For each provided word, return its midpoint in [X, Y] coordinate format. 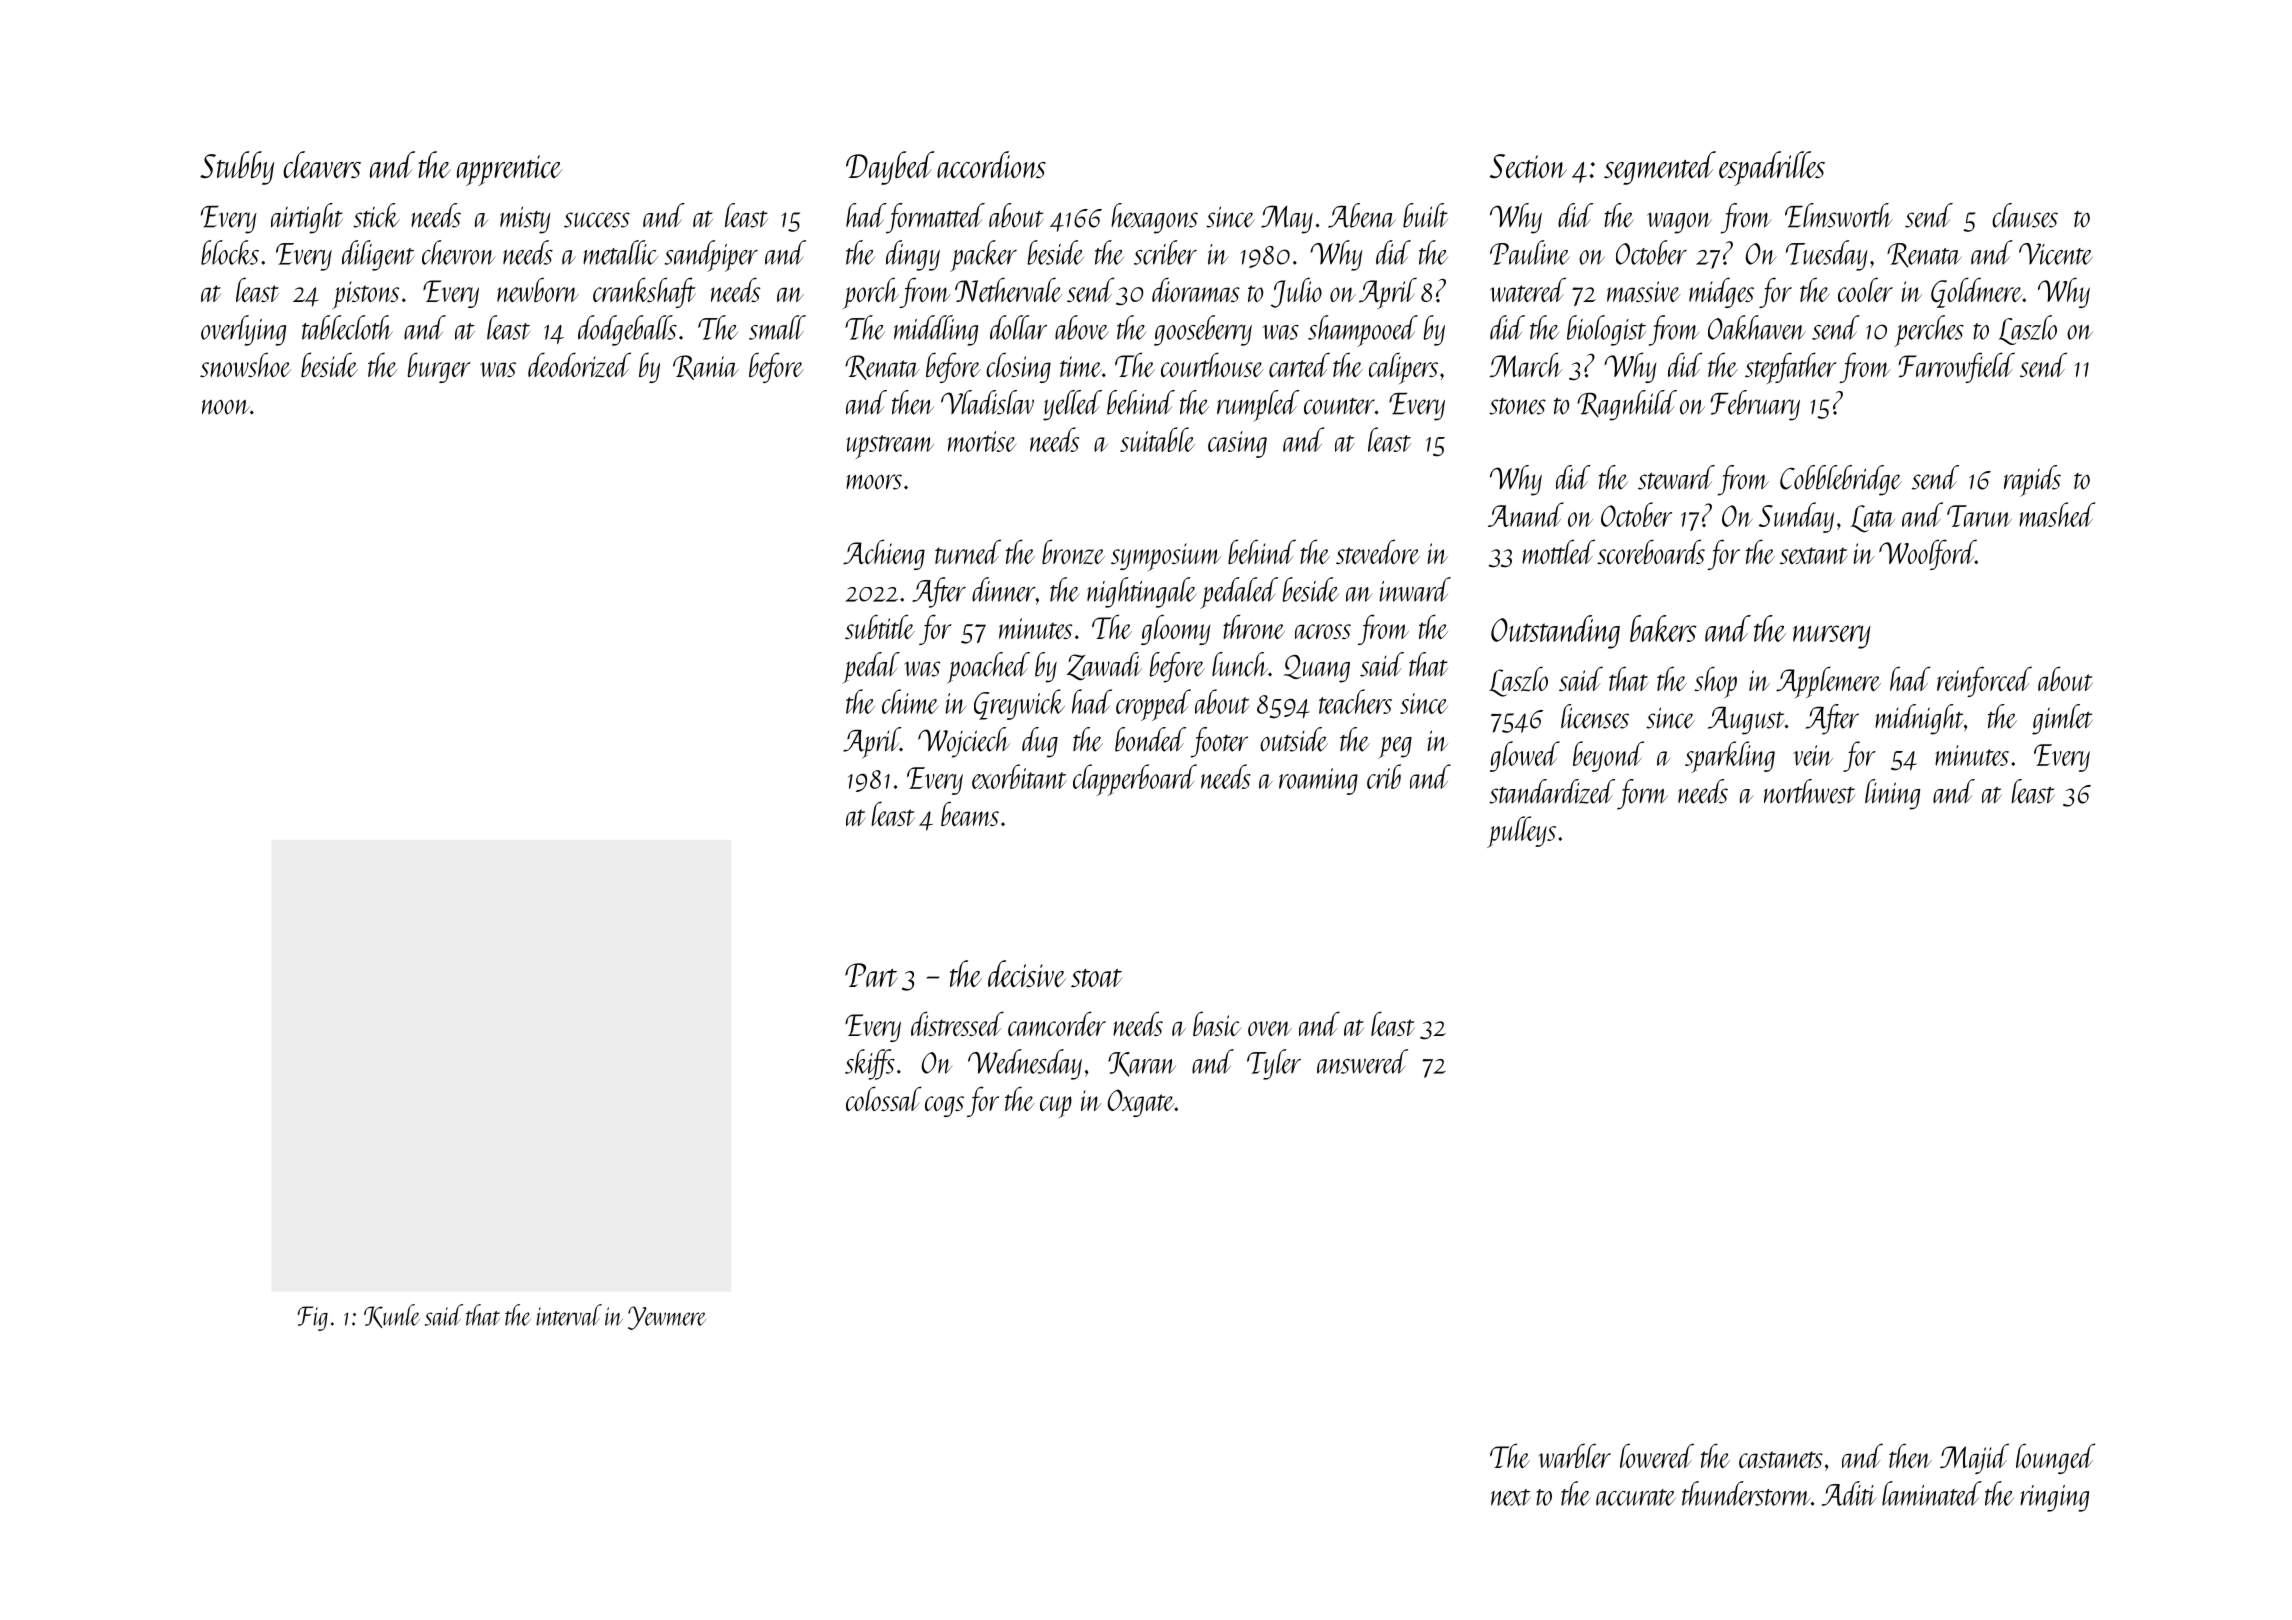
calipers [1403, 368]
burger [439, 367]
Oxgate [1141, 1103]
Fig [313, 1318]
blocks [230, 252]
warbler [1575, 1455]
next [1511, 1497]
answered [1362, 1061]
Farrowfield [1957, 367]
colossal [884, 1098]
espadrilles [1772, 168]
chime [910, 701]
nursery [1832, 637]
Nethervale [1008, 289]
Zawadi [1104, 666]
